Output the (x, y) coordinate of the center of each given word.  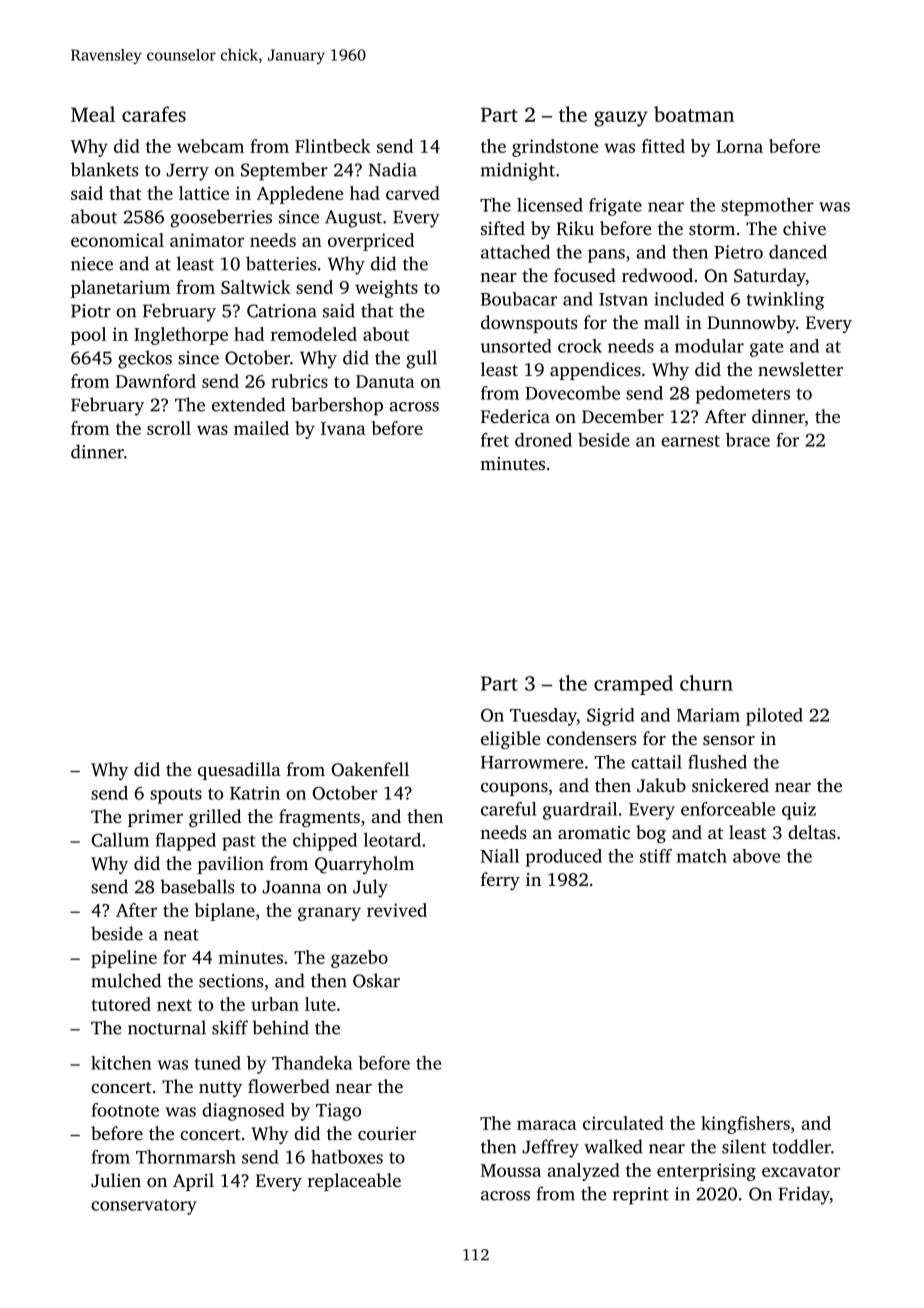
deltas (812, 832)
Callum (120, 840)
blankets (104, 169)
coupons (514, 789)
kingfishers (745, 1125)
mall (662, 322)
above (756, 856)
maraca (547, 1125)
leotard (392, 840)
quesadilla (239, 771)
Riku (575, 228)
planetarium (120, 289)
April (193, 1182)
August (353, 219)
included (689, 299)
